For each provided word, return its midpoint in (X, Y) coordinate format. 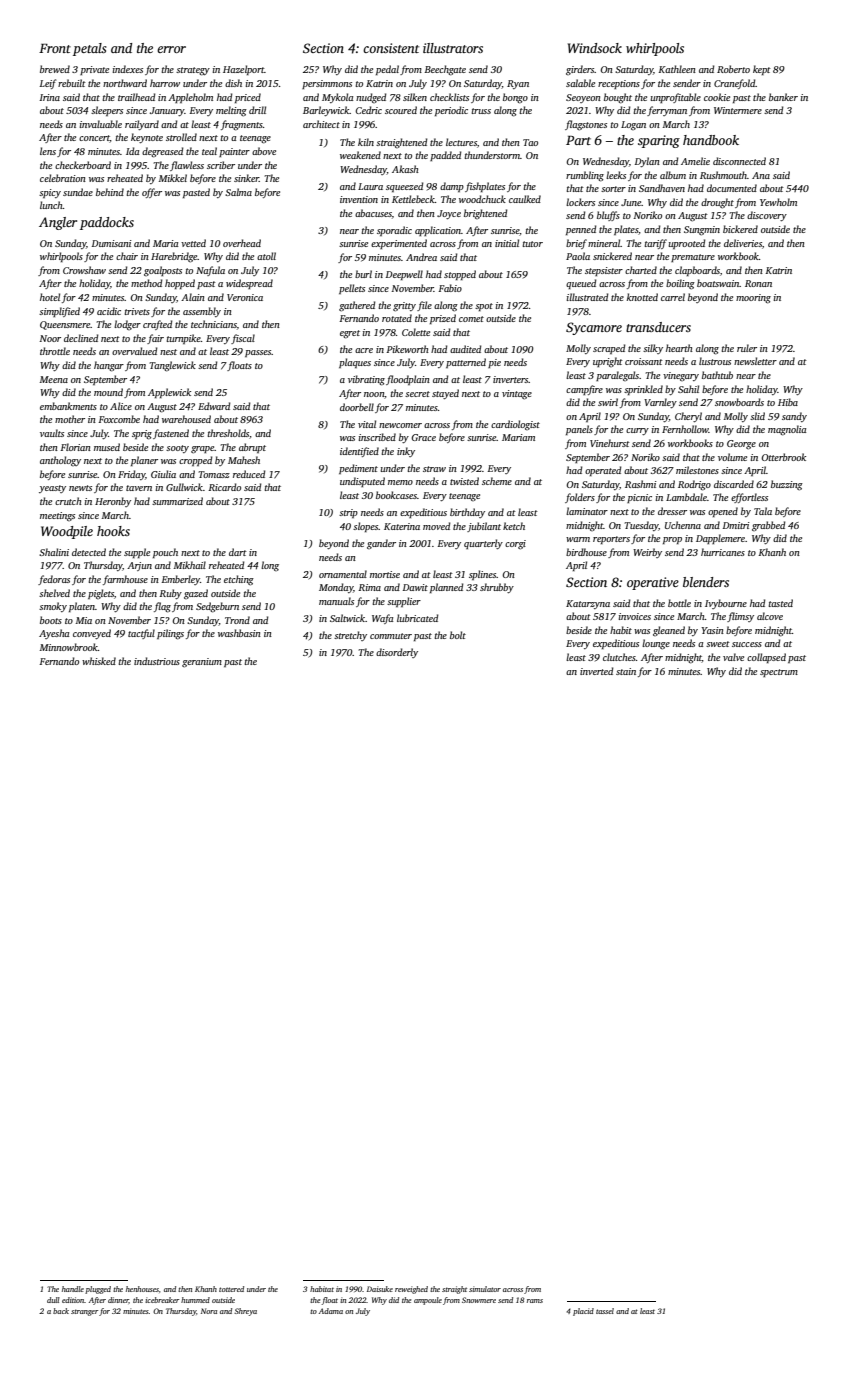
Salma (238, 192)
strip (348, 513)
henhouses (142, 1289)
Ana (761, 175)
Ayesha (54, 634)
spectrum (779, 673)
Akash (405, 169)
